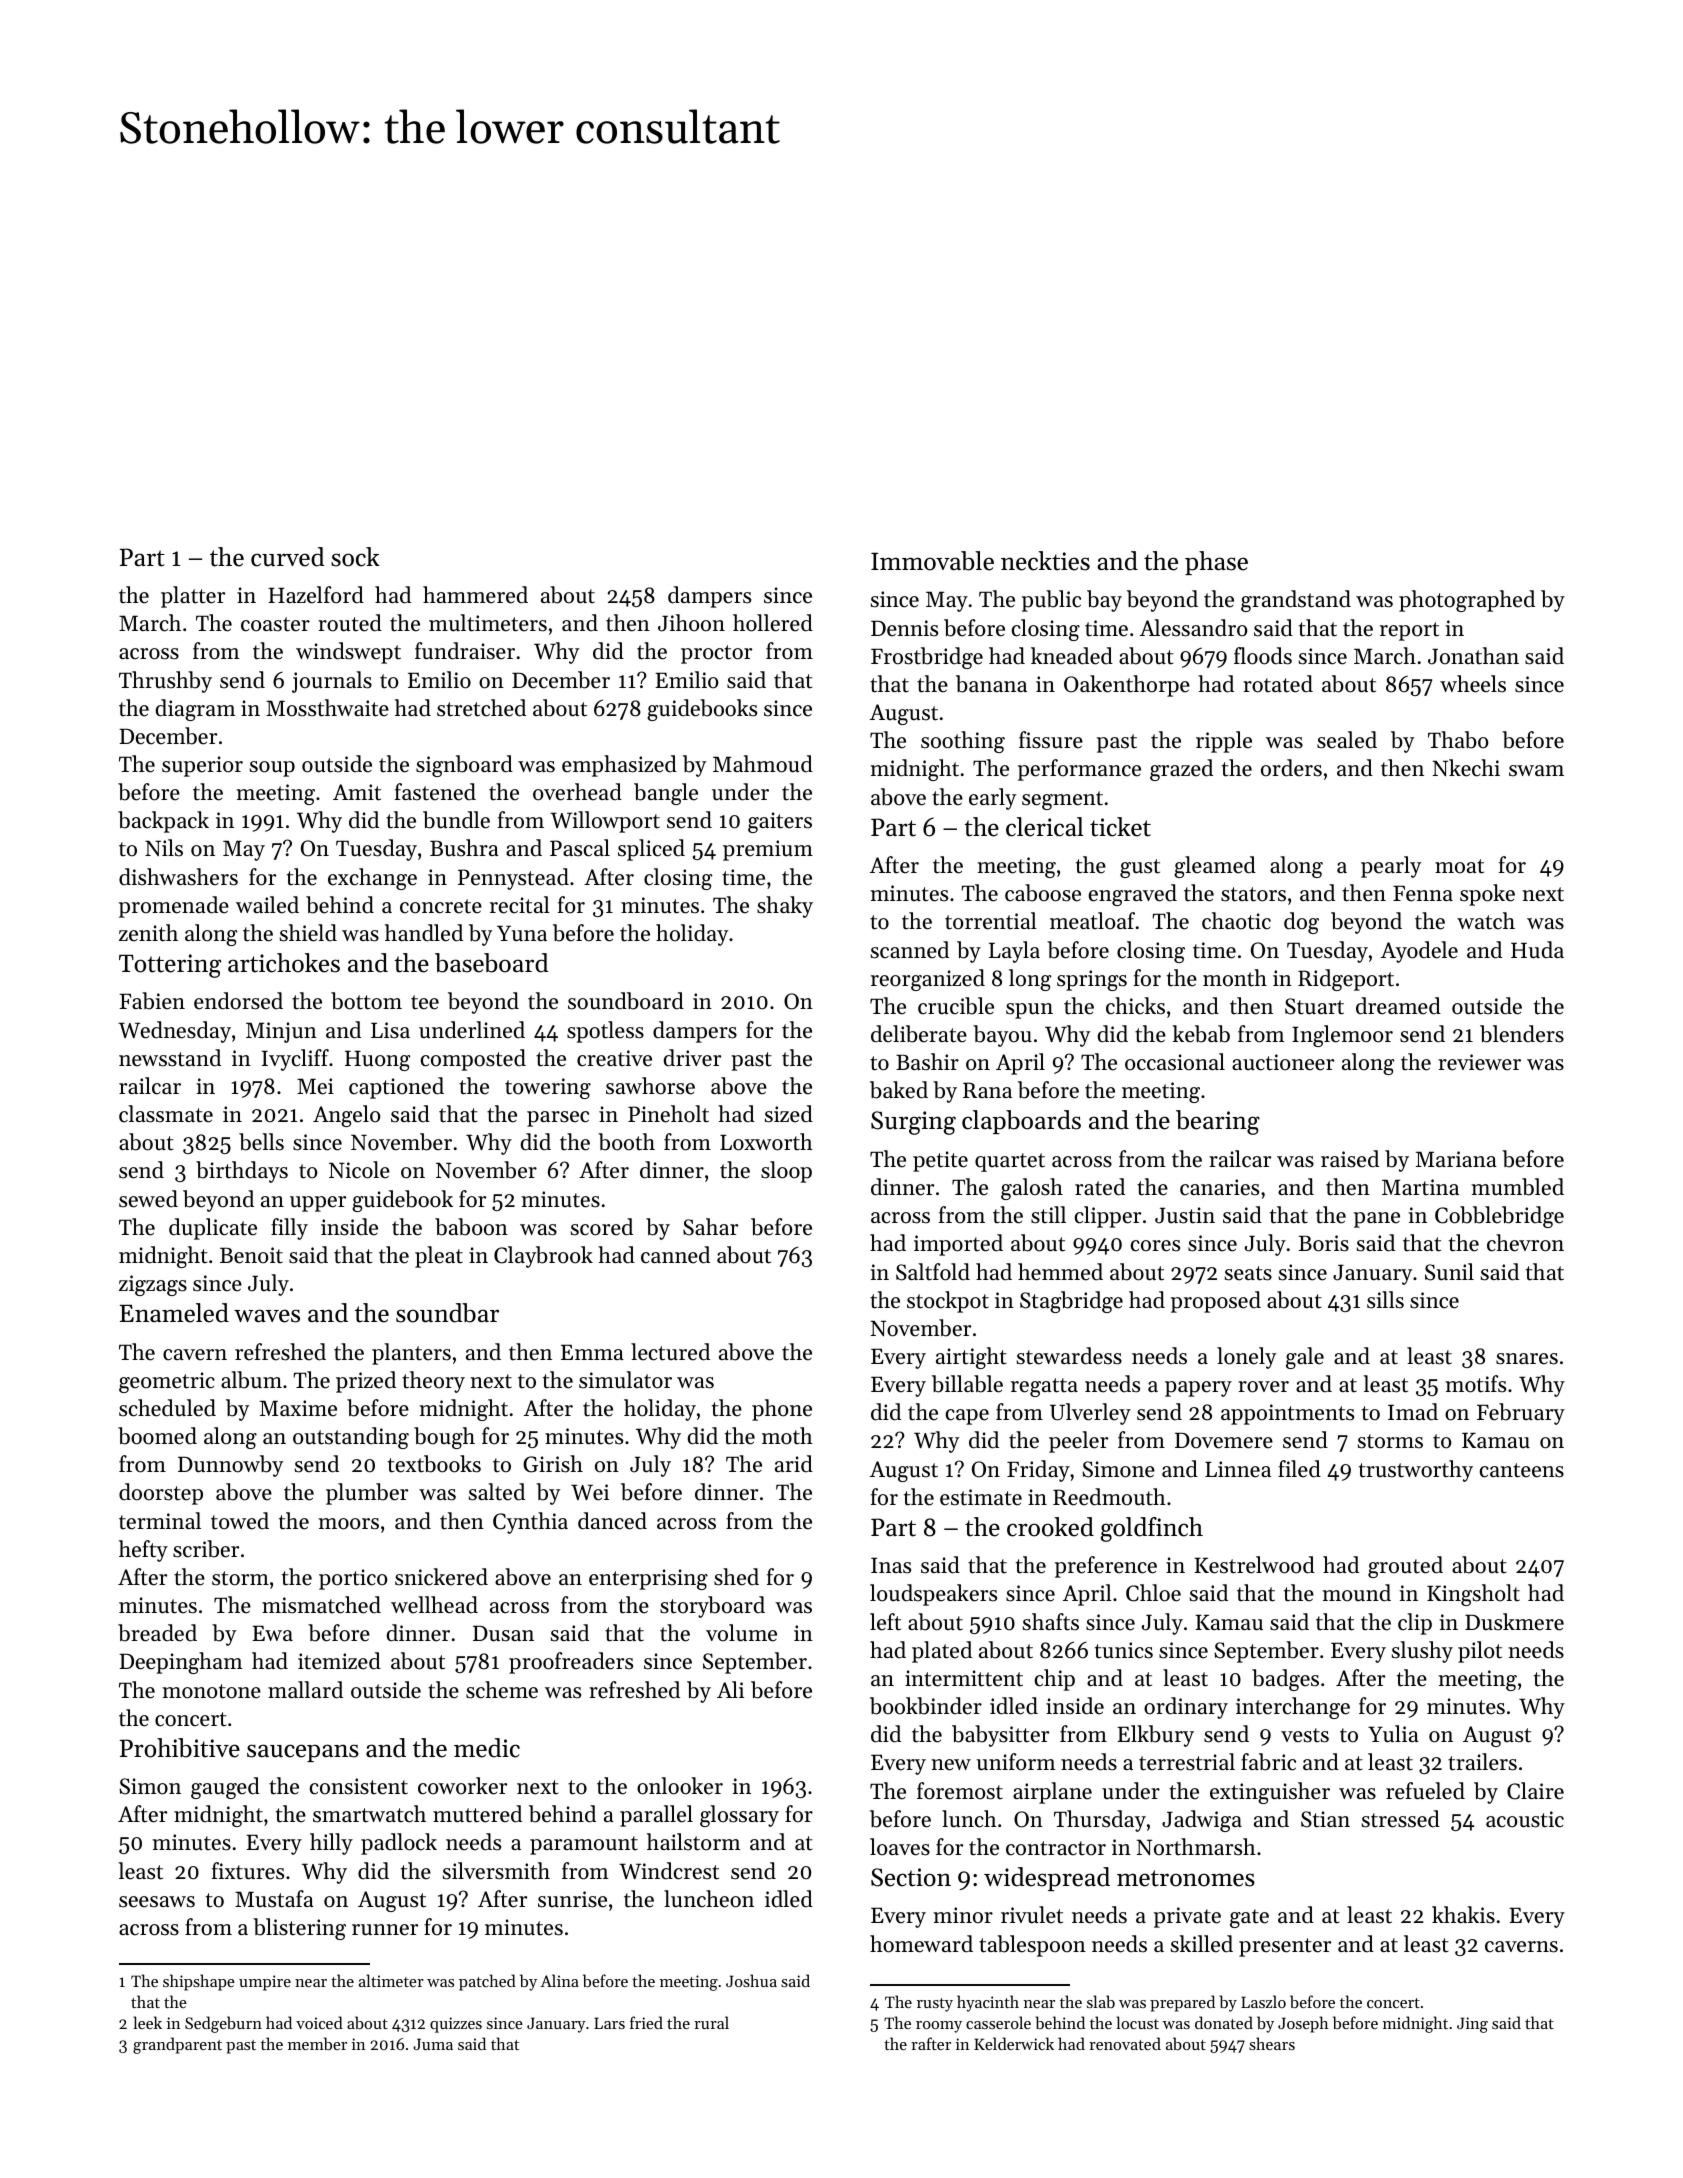 This page has width=1683, height=2178. Describe the element at coordinates (1296, 601) in the page. I see `grandstand` at that location.
